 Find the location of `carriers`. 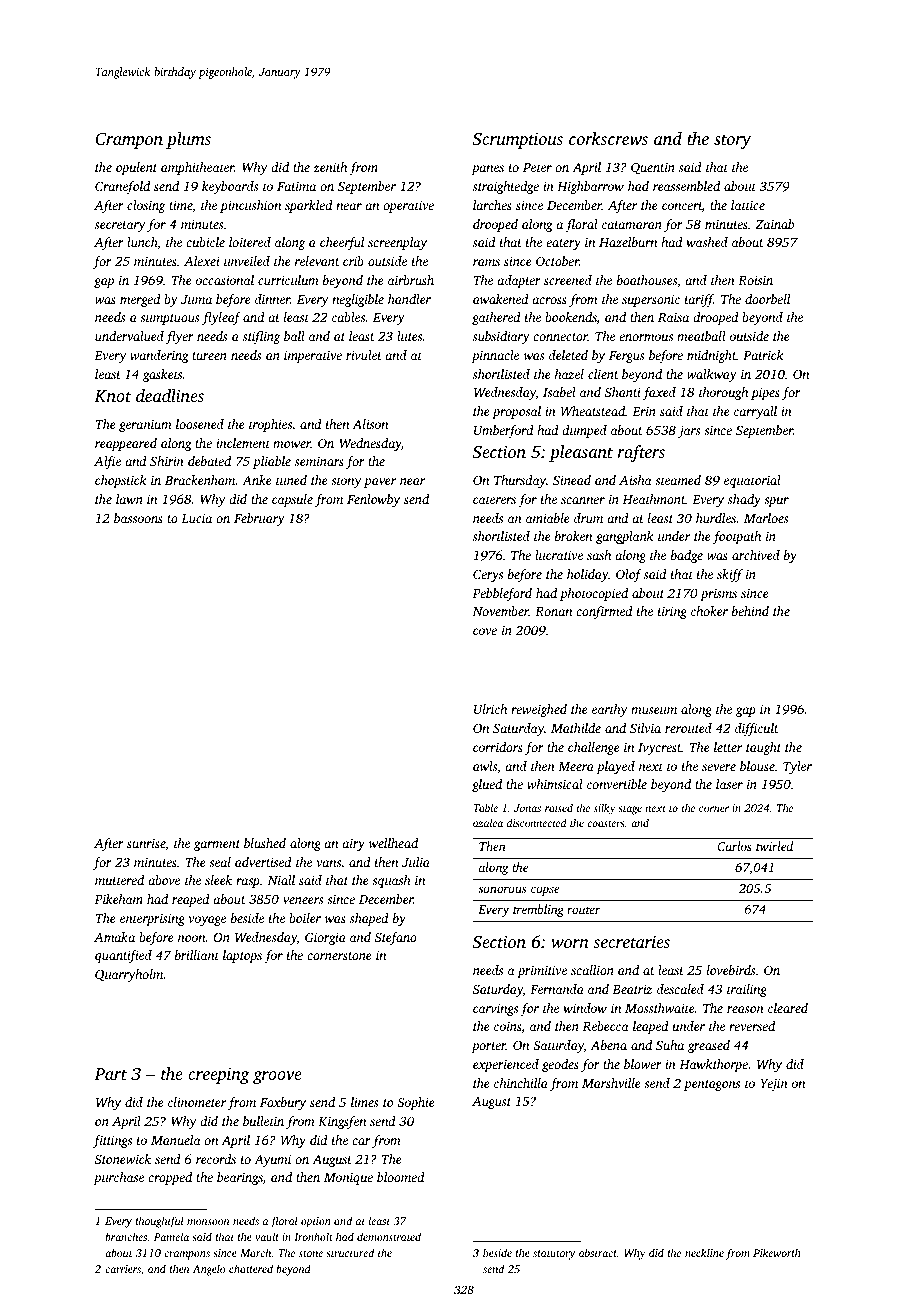

carriers is located at coordinates (123, 1269).
